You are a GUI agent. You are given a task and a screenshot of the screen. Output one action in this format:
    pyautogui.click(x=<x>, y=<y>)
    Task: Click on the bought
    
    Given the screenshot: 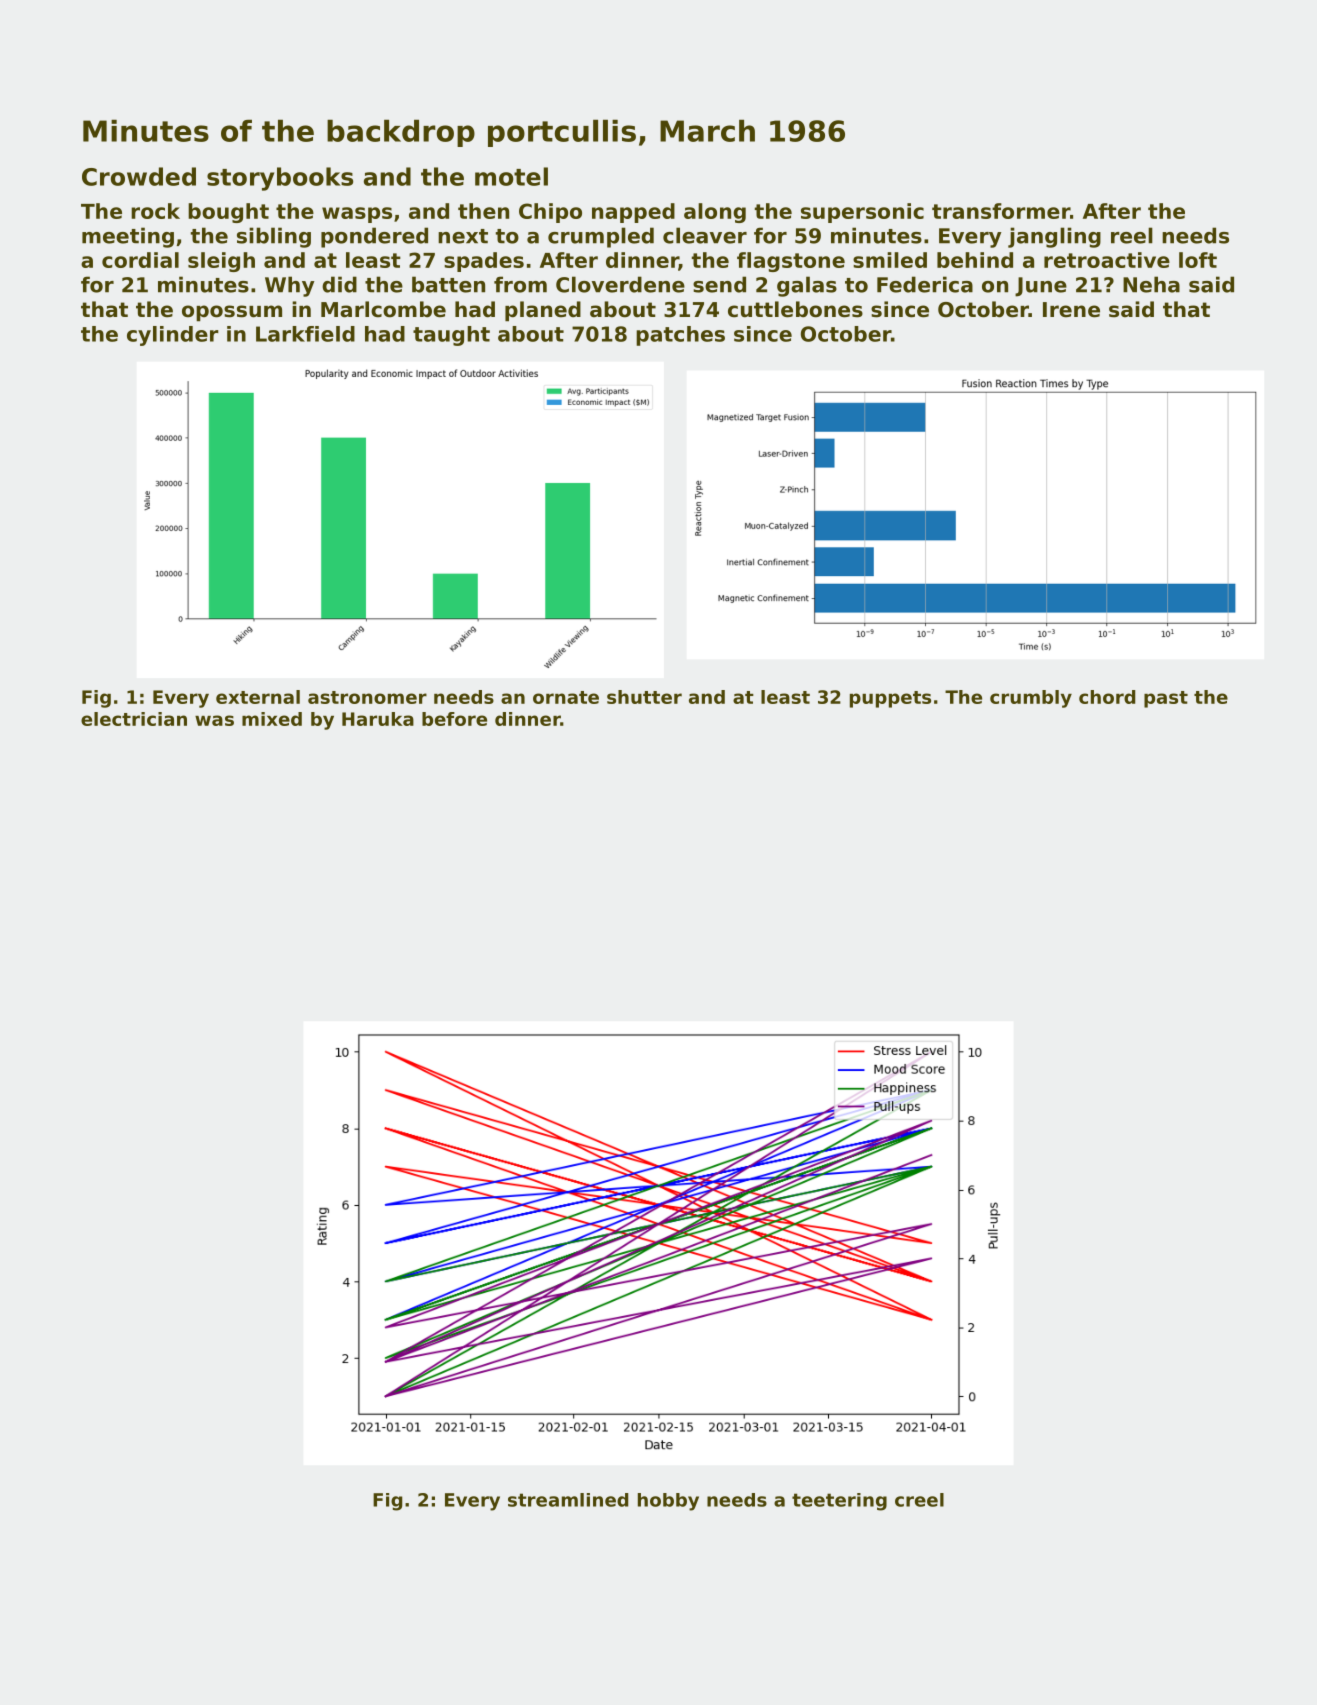 What is the action you would take?
    pyautogui.click(x=228, y=213)
